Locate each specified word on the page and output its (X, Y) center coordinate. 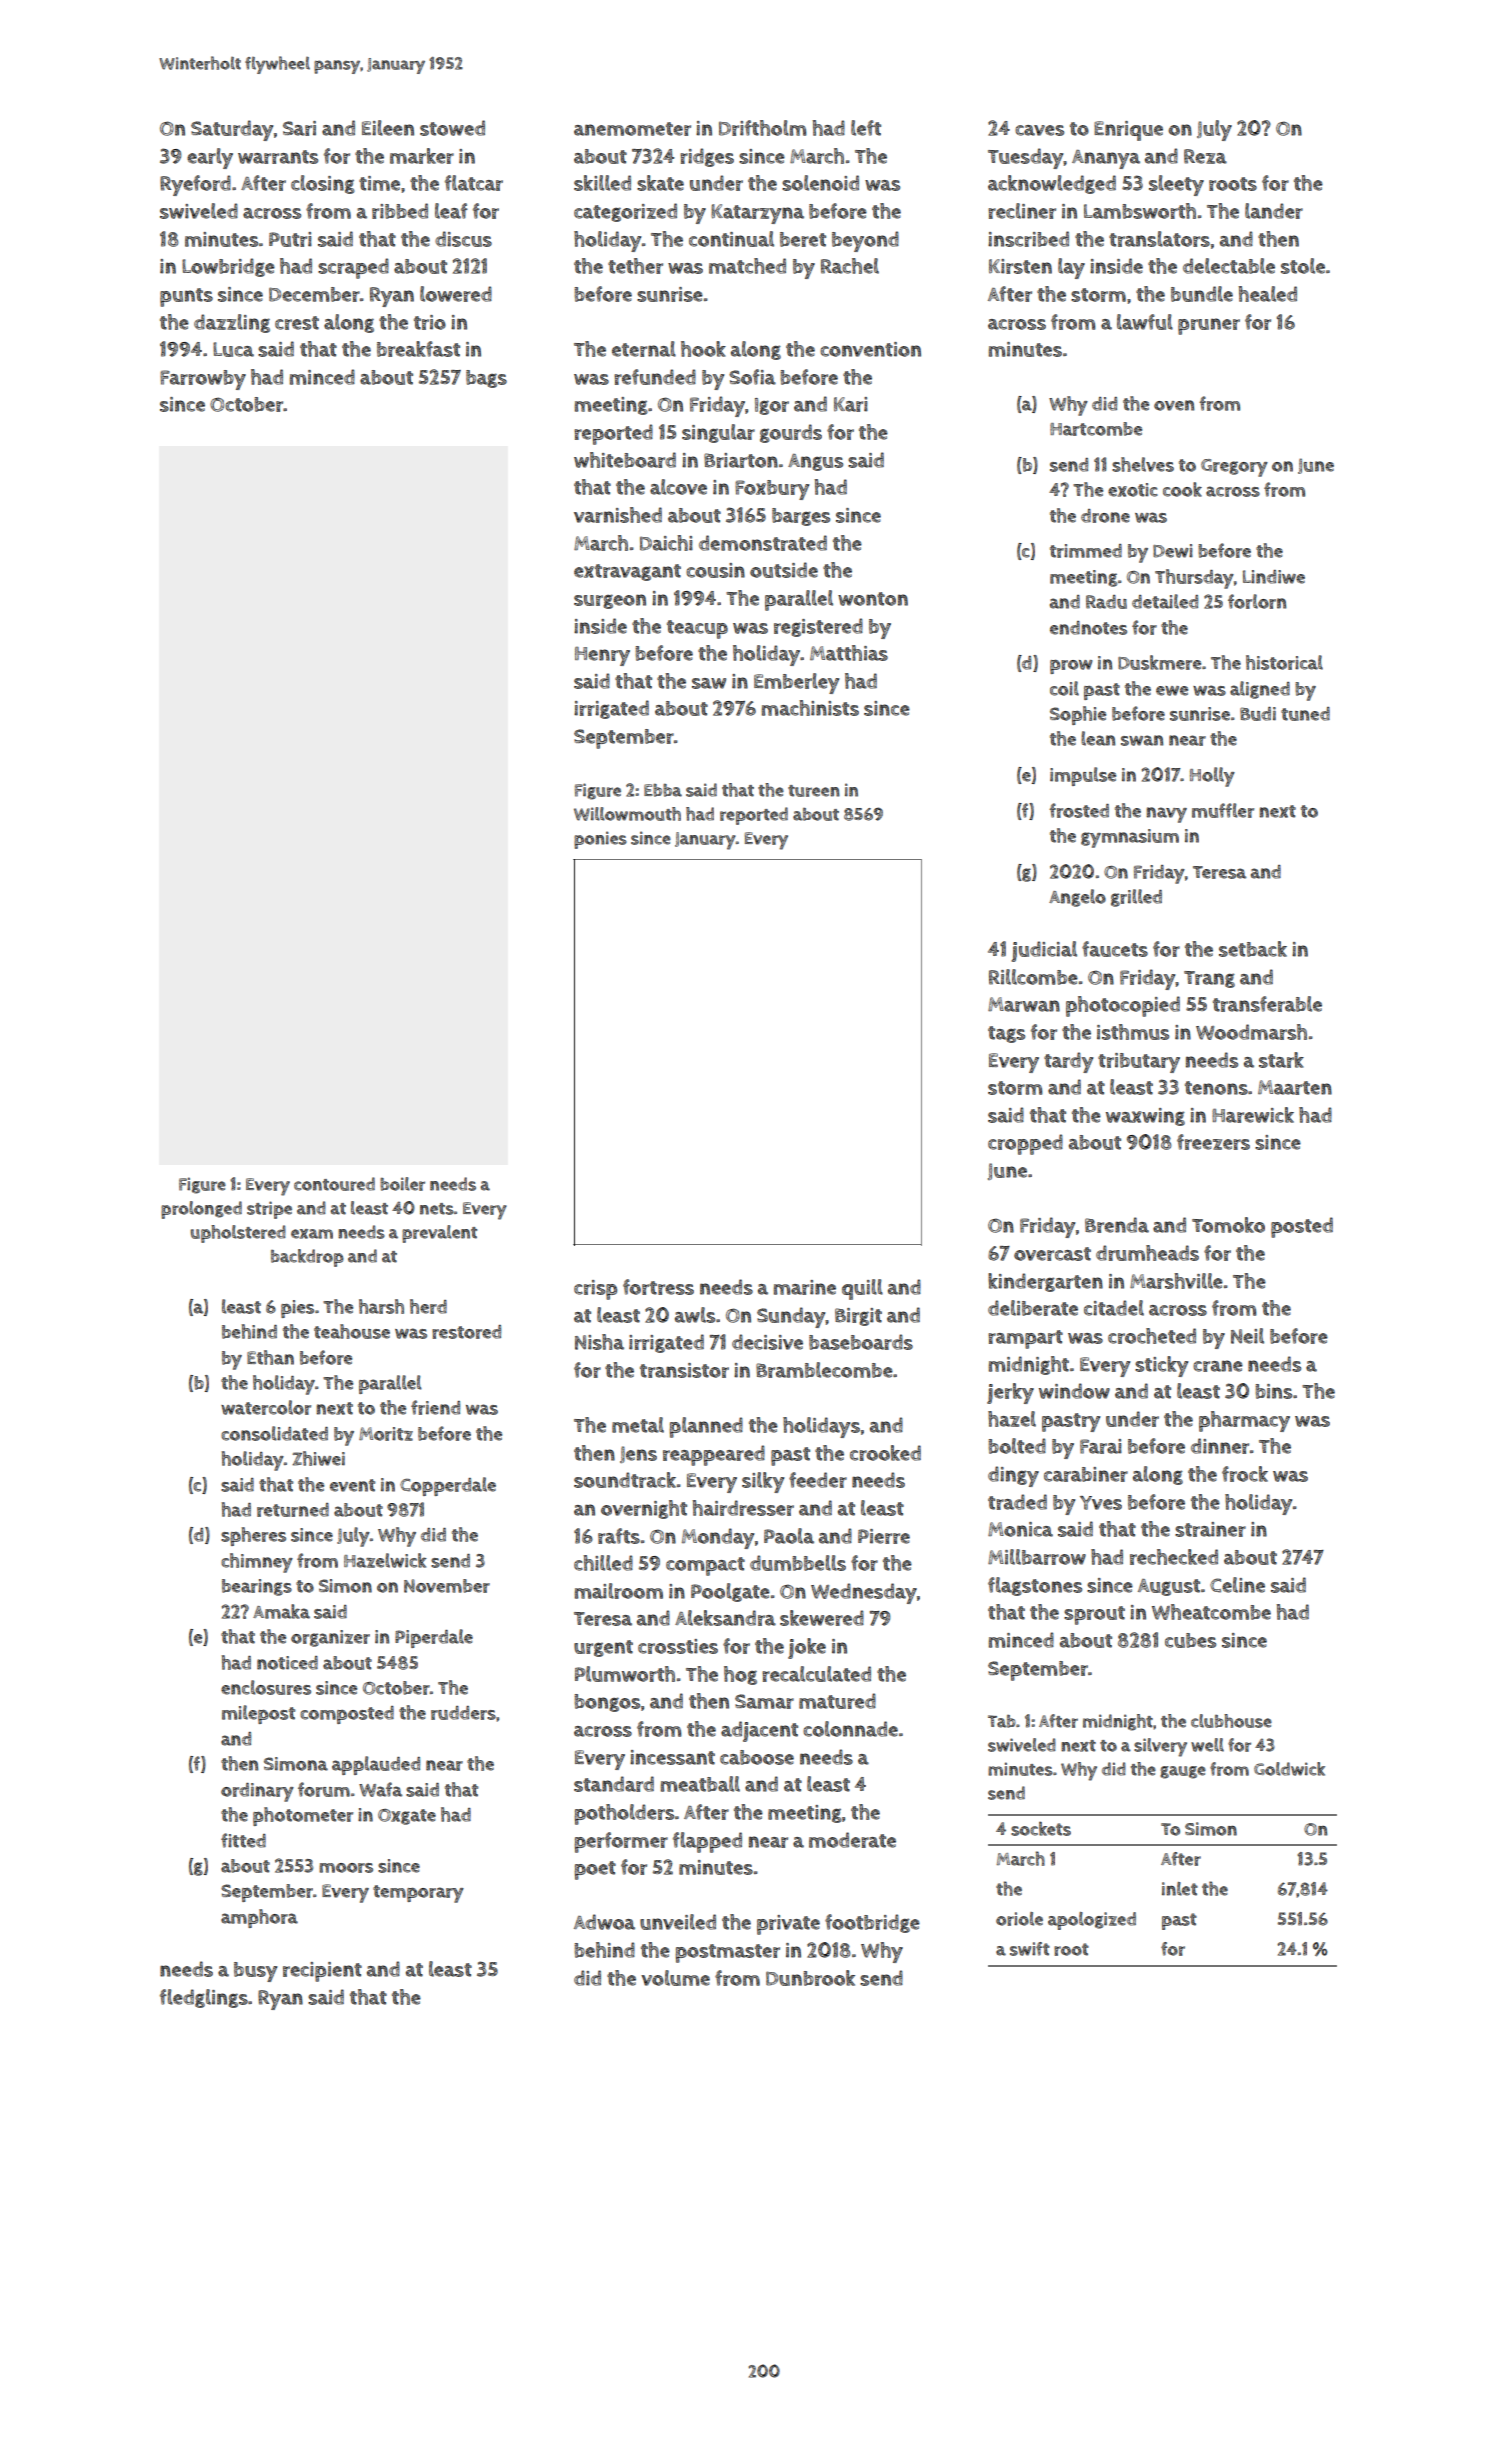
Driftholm (762, 128)
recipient (322, 1972)
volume (675, 1978)
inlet (1180, 1889)
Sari (299, 128)
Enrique (1128, 131)
